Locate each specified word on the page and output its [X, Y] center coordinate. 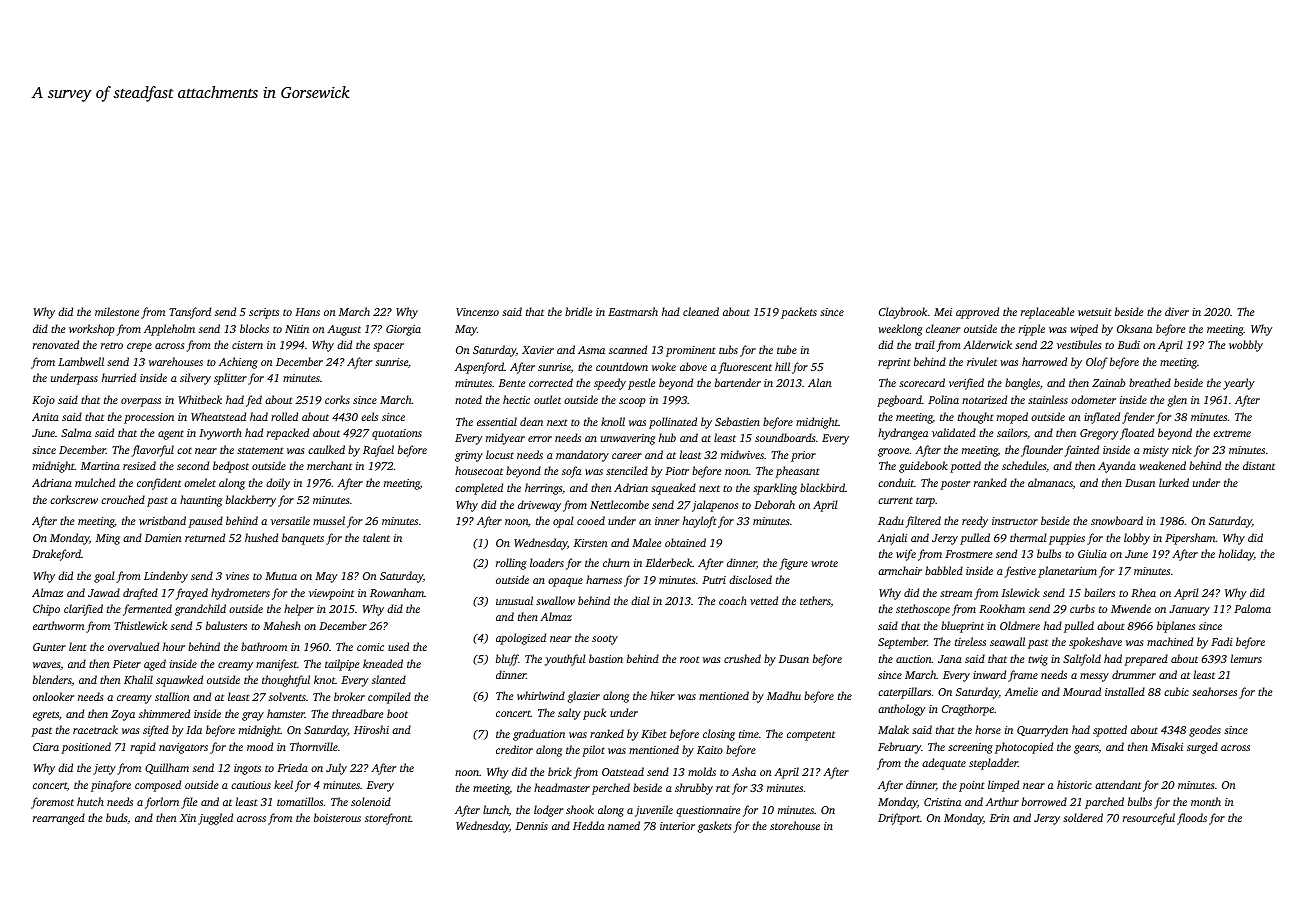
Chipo [46, 610]
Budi [1129, 344]
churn [616, 562]
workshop [92, 330]
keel [283, 784]
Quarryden [1042, 731]
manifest [276, 665]
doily [278, 484]
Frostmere [969, 554]
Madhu [784, 695]
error [540, 439]
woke [664, 366]
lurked [1174, 482]
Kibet [654, 733]
